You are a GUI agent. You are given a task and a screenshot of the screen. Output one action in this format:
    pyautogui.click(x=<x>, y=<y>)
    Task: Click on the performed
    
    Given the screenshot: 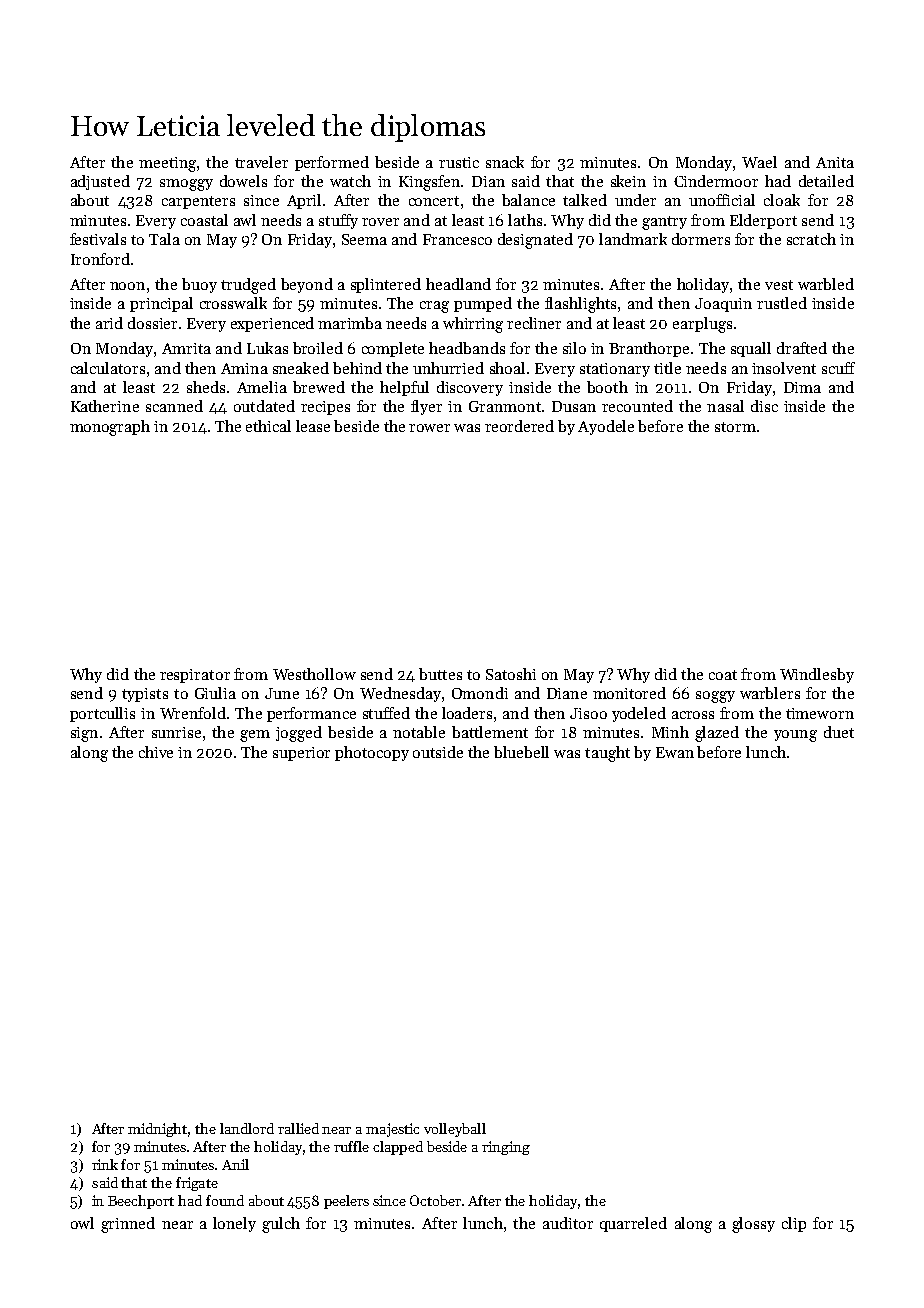 What is the action you would take?
    pyautogui.click(x=332, y=163)
